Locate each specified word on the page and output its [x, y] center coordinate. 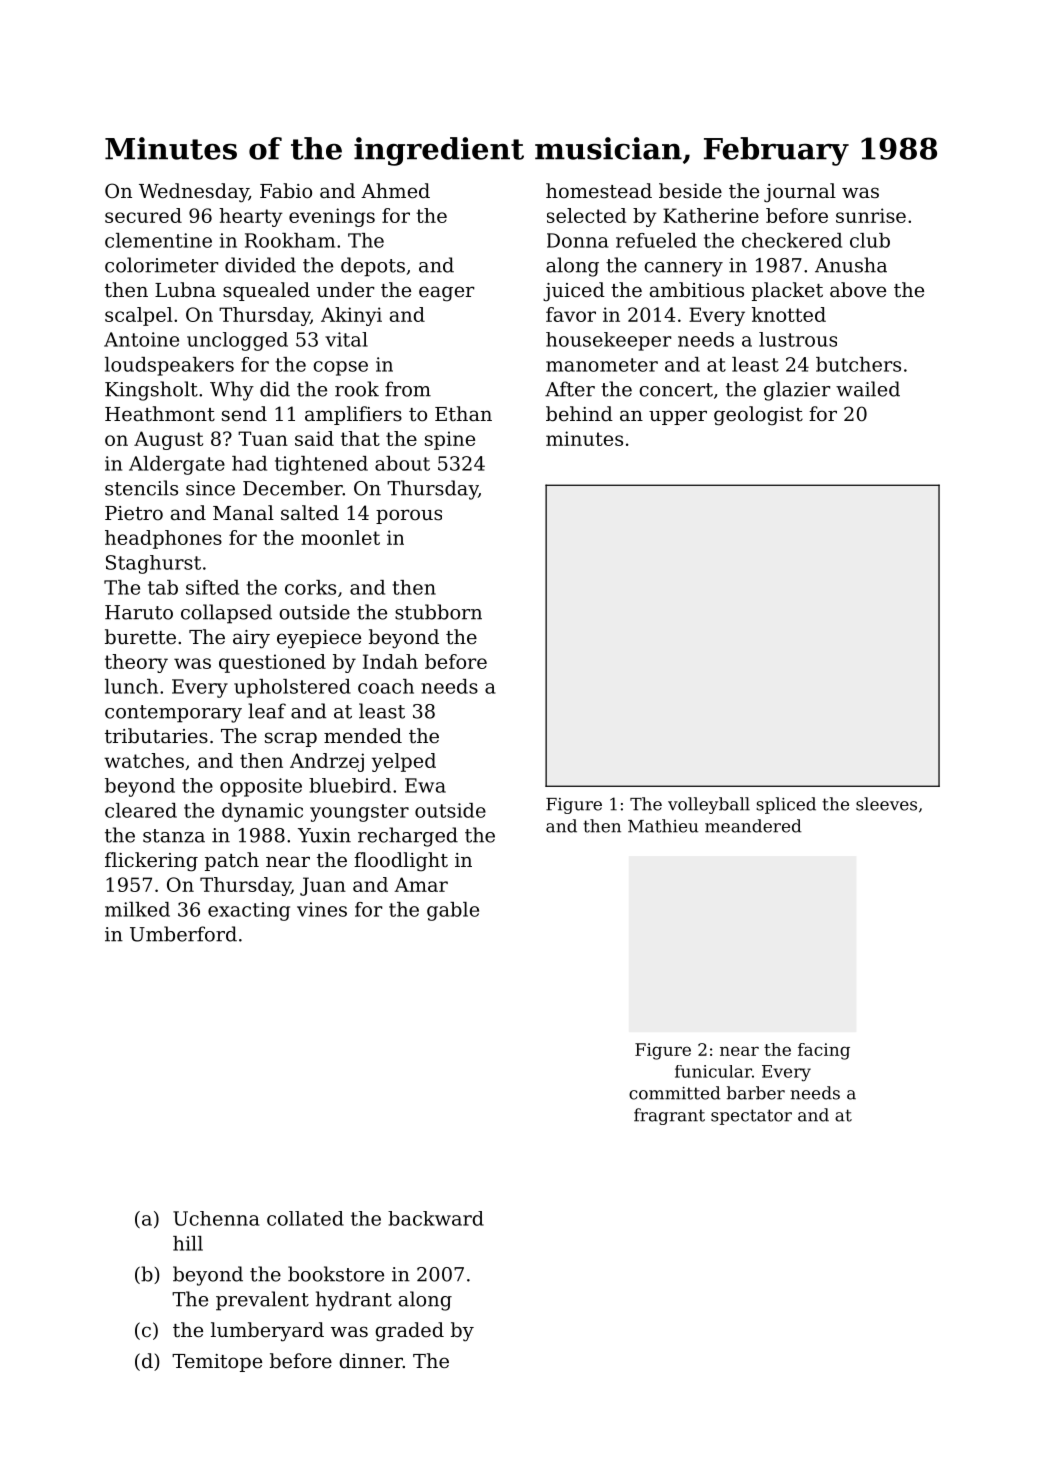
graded [409, 1332]
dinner [371, 1360]
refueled [656, 240]
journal [800, 192]
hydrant [354, 1301]
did [275, 389]
